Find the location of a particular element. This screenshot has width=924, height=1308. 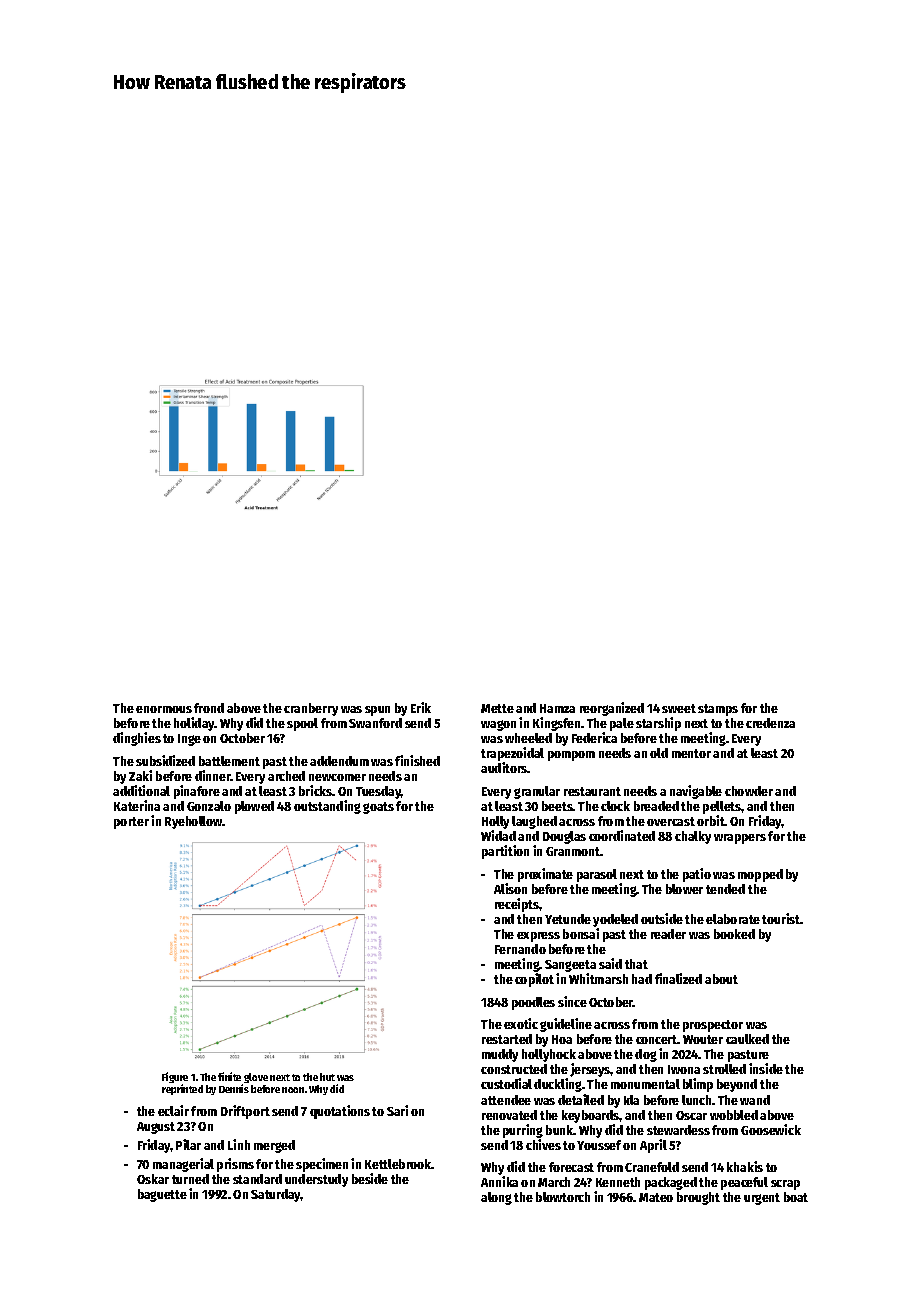

copilot is located at coordinates (534, 980).
